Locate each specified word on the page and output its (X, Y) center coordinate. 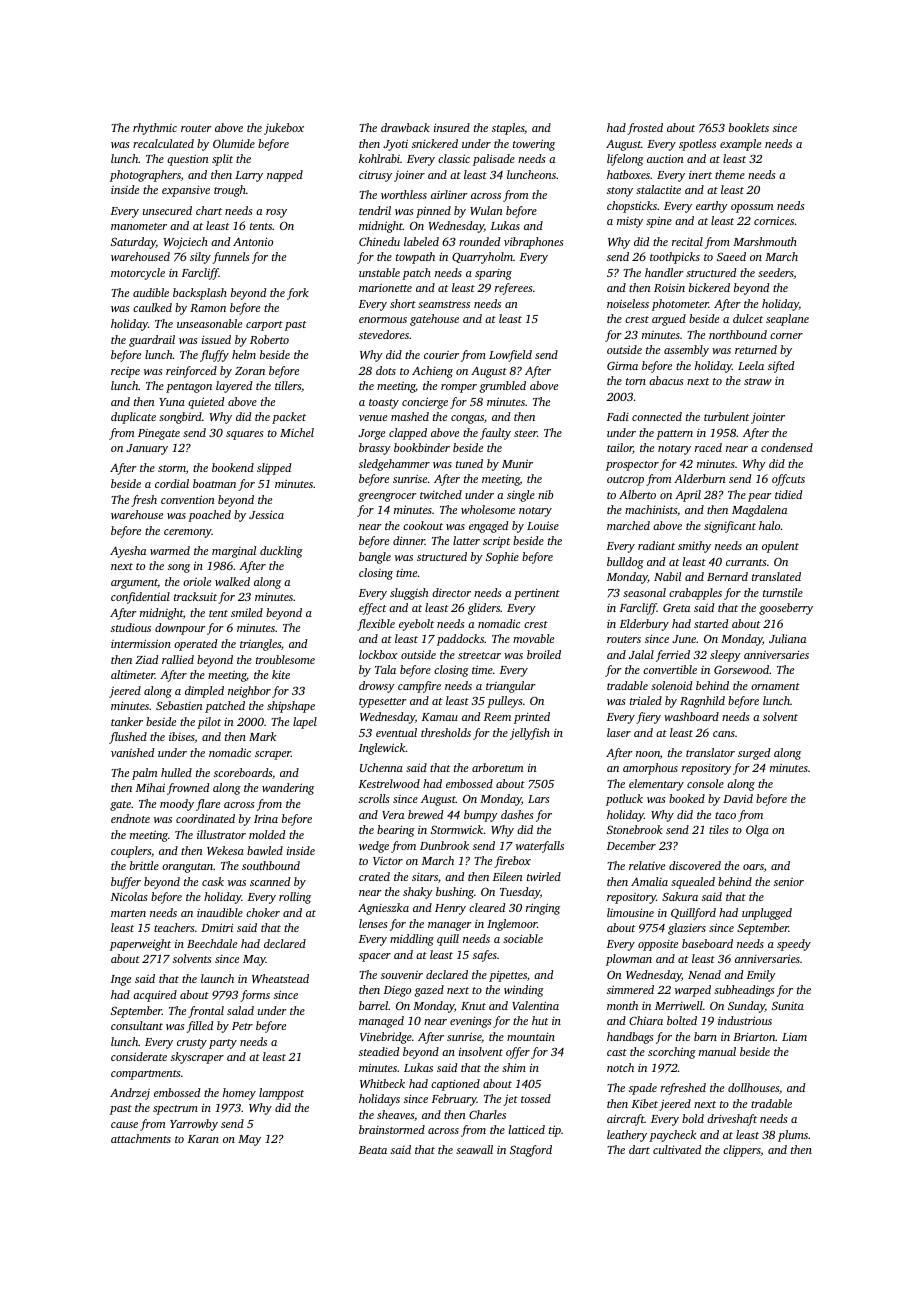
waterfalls (540, 847)
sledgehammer (394, 465)
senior (789, 882)
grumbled (503, 387)
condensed (787, 447)
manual (717, 1051)
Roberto (269, 339)
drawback (405, 127)
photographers (145, 176)
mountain (531, 1036)
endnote (130, 818)
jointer (768, 418)
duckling (281, 552)
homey (239, 1094)
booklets (749, 127)
